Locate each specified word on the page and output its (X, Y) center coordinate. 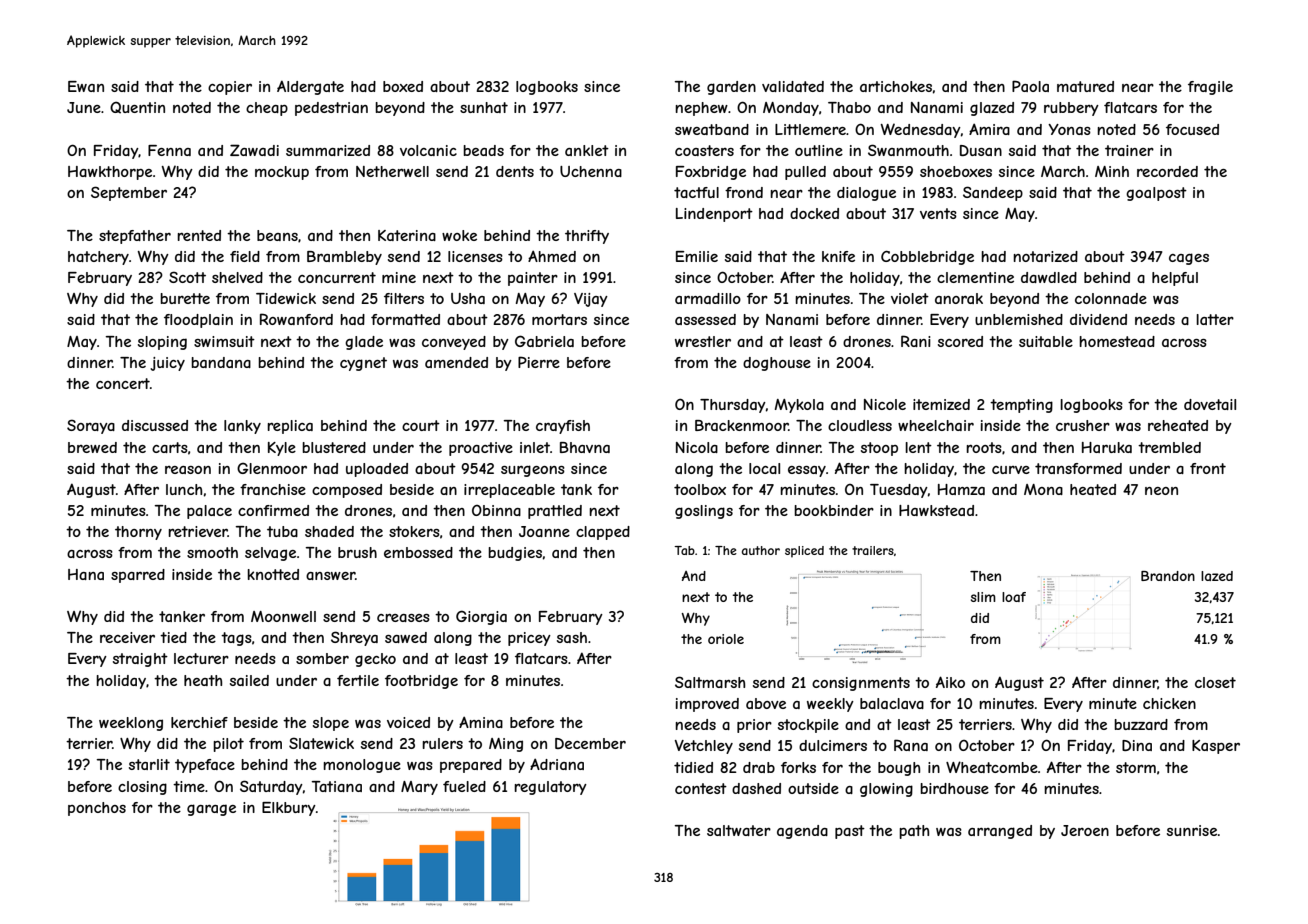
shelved (237, 277)
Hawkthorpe (110, 173)
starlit (149, 764)
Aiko (950, 682)
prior (754, 726)
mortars (559, 319)
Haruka (1107, 447)
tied (173, 637)
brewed (92, 447)
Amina (481, 722)
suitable (1046, 341)
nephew (701, 109)
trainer (1129, 150)
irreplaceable (509, 491)
